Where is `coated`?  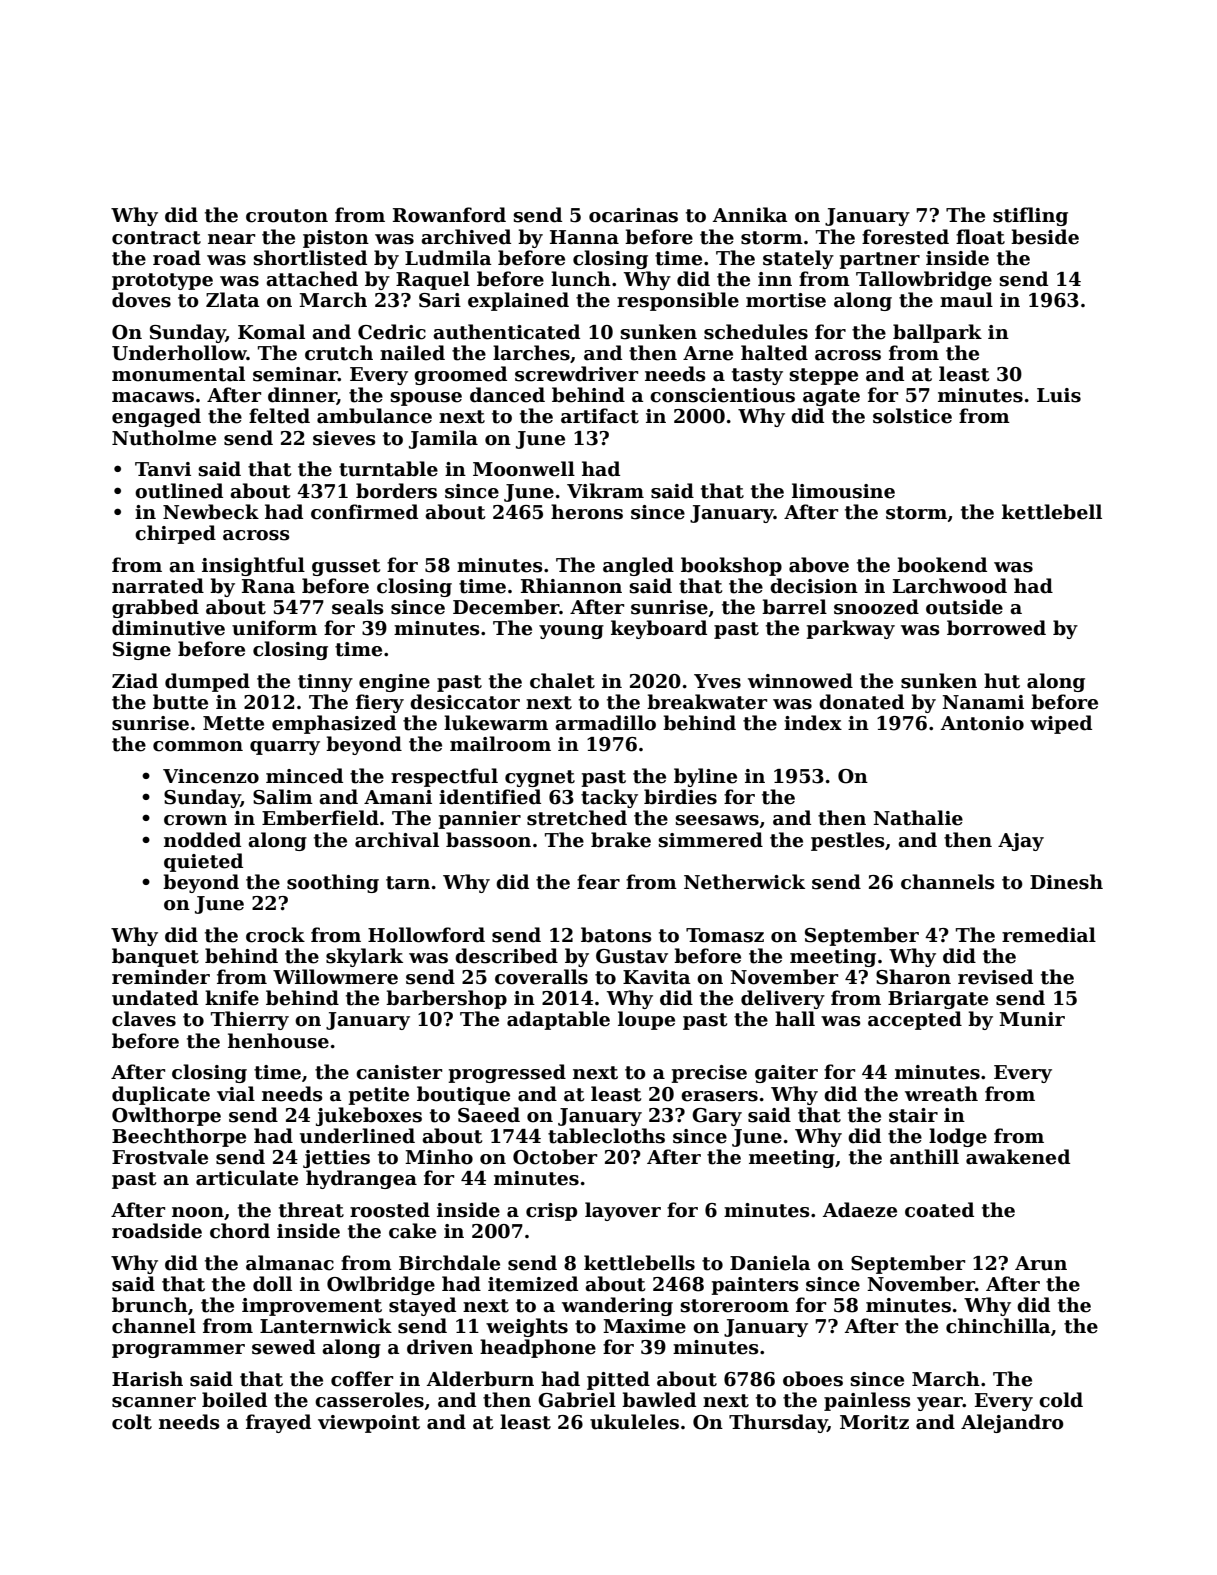
coated is located at coordinates (939, 1210).
